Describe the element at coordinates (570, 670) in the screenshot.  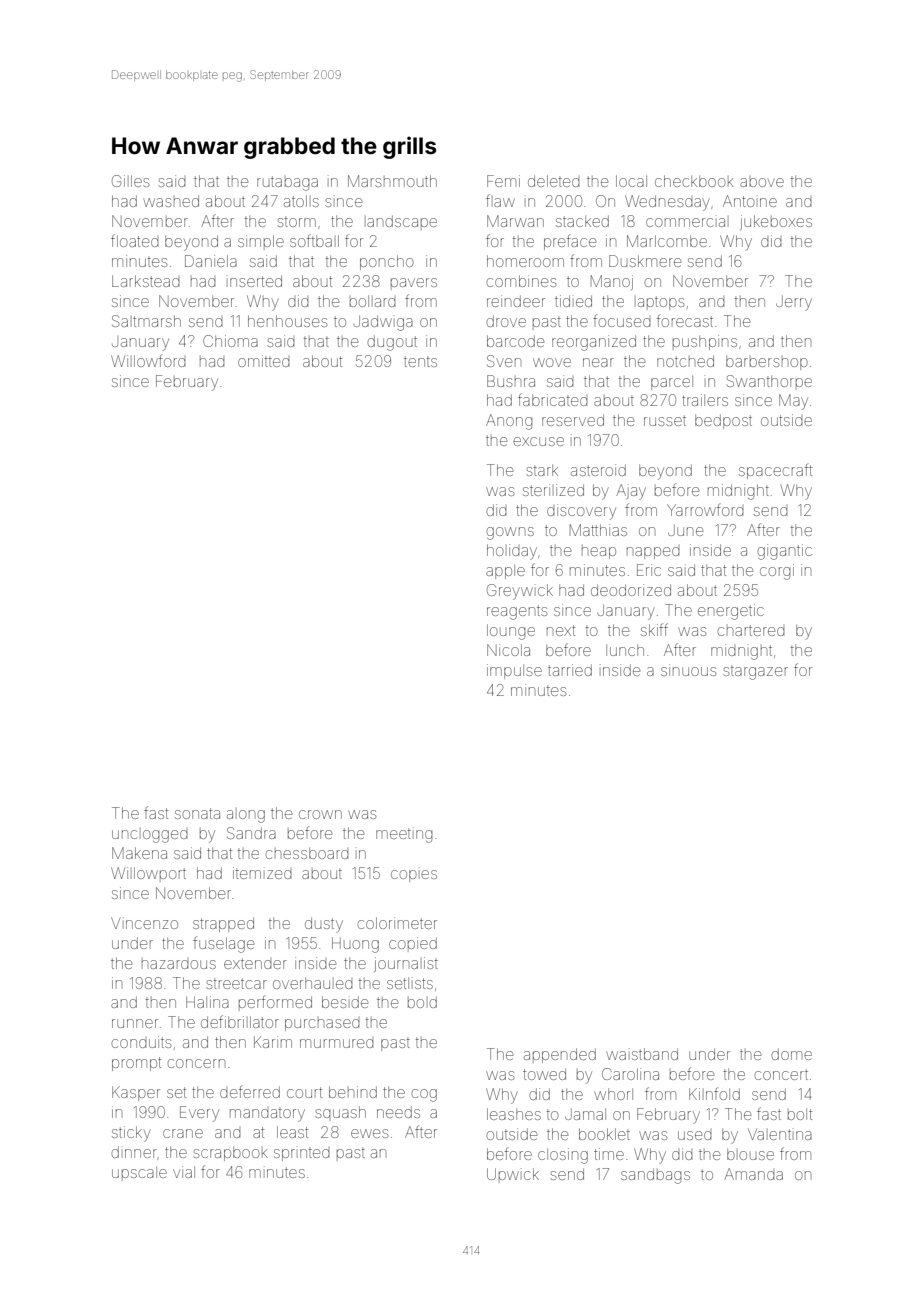
I see `tarried` at that location.
